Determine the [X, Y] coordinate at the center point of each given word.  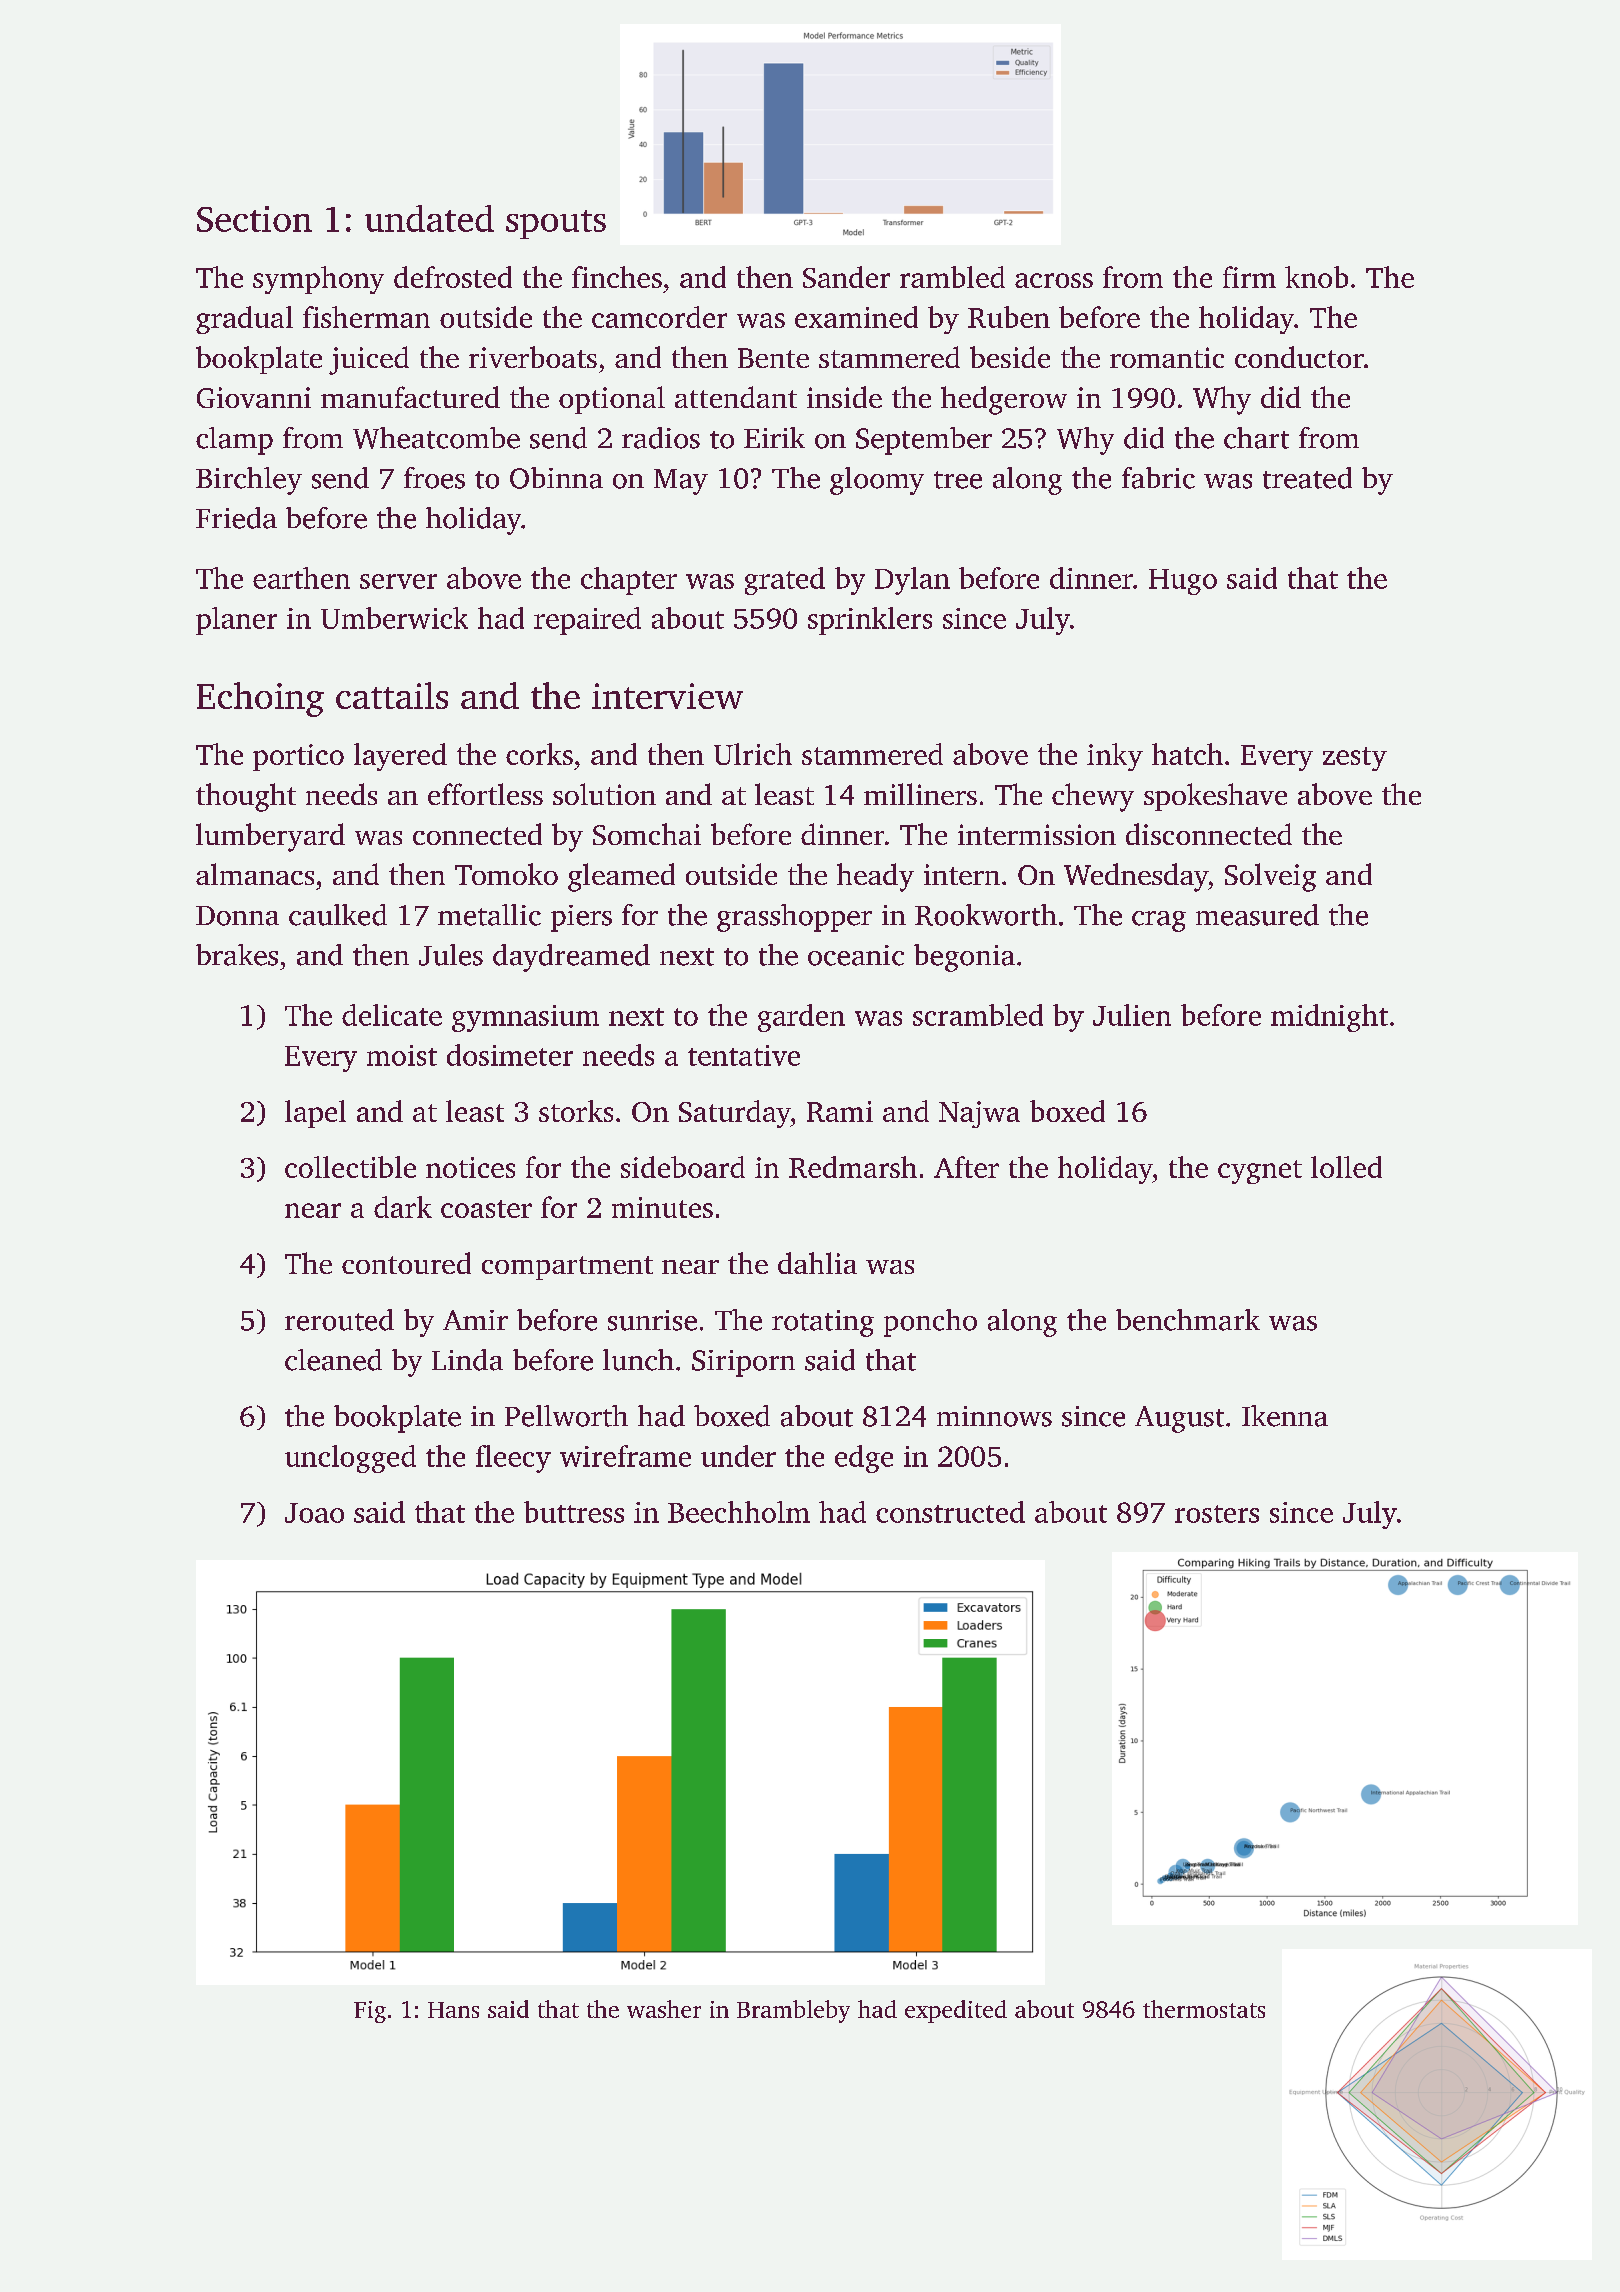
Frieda [236, 518]
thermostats [1204, 2009]
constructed [950, 1512]
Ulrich [753, 754]
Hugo [1183, 582]
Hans [453, 2010]
